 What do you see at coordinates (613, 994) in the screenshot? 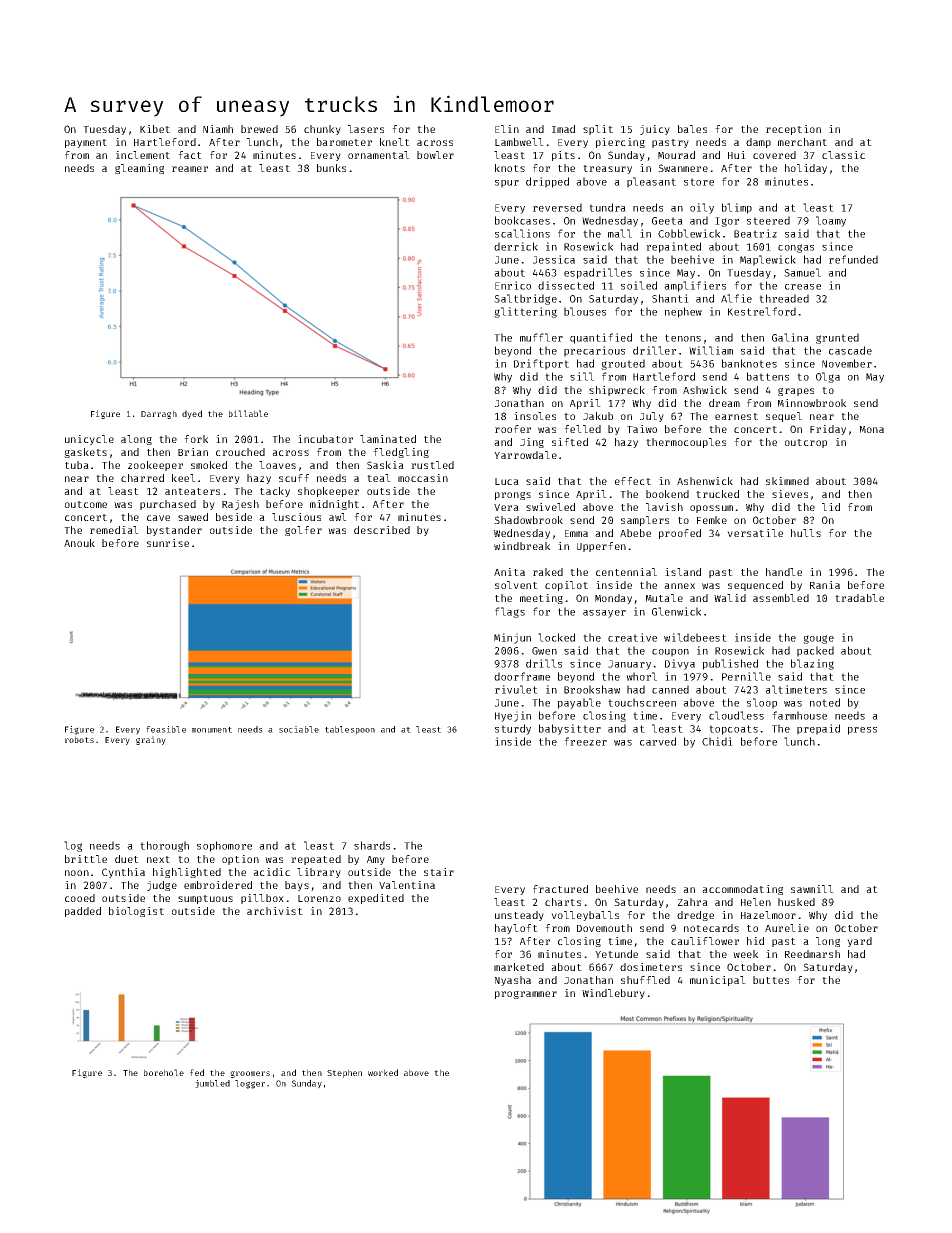
I see `Windlebury` at bounding box center [613, 994].
